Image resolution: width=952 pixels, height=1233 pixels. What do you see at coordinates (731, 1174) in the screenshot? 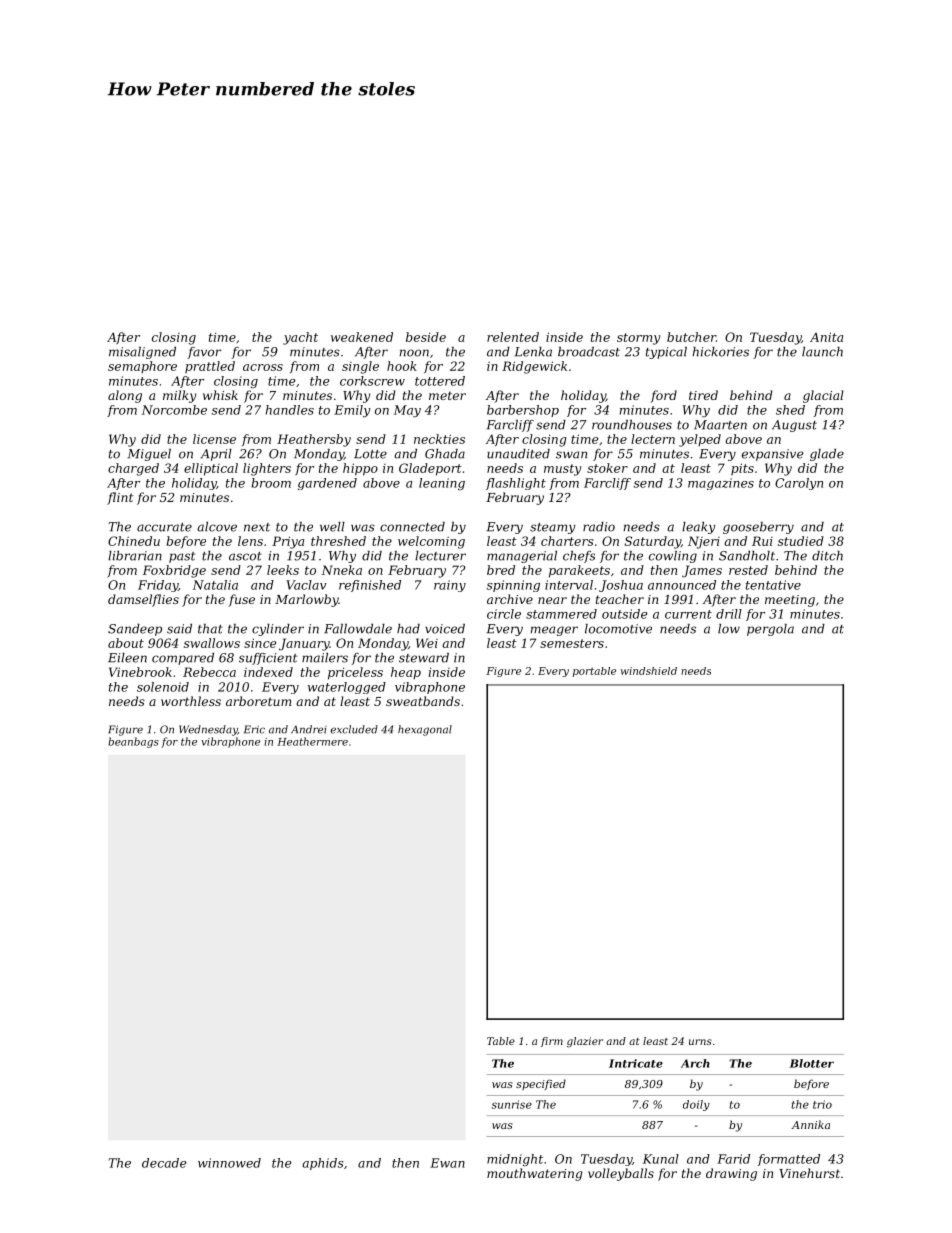
I see `drawing` at bounding box center [731, 1174].
